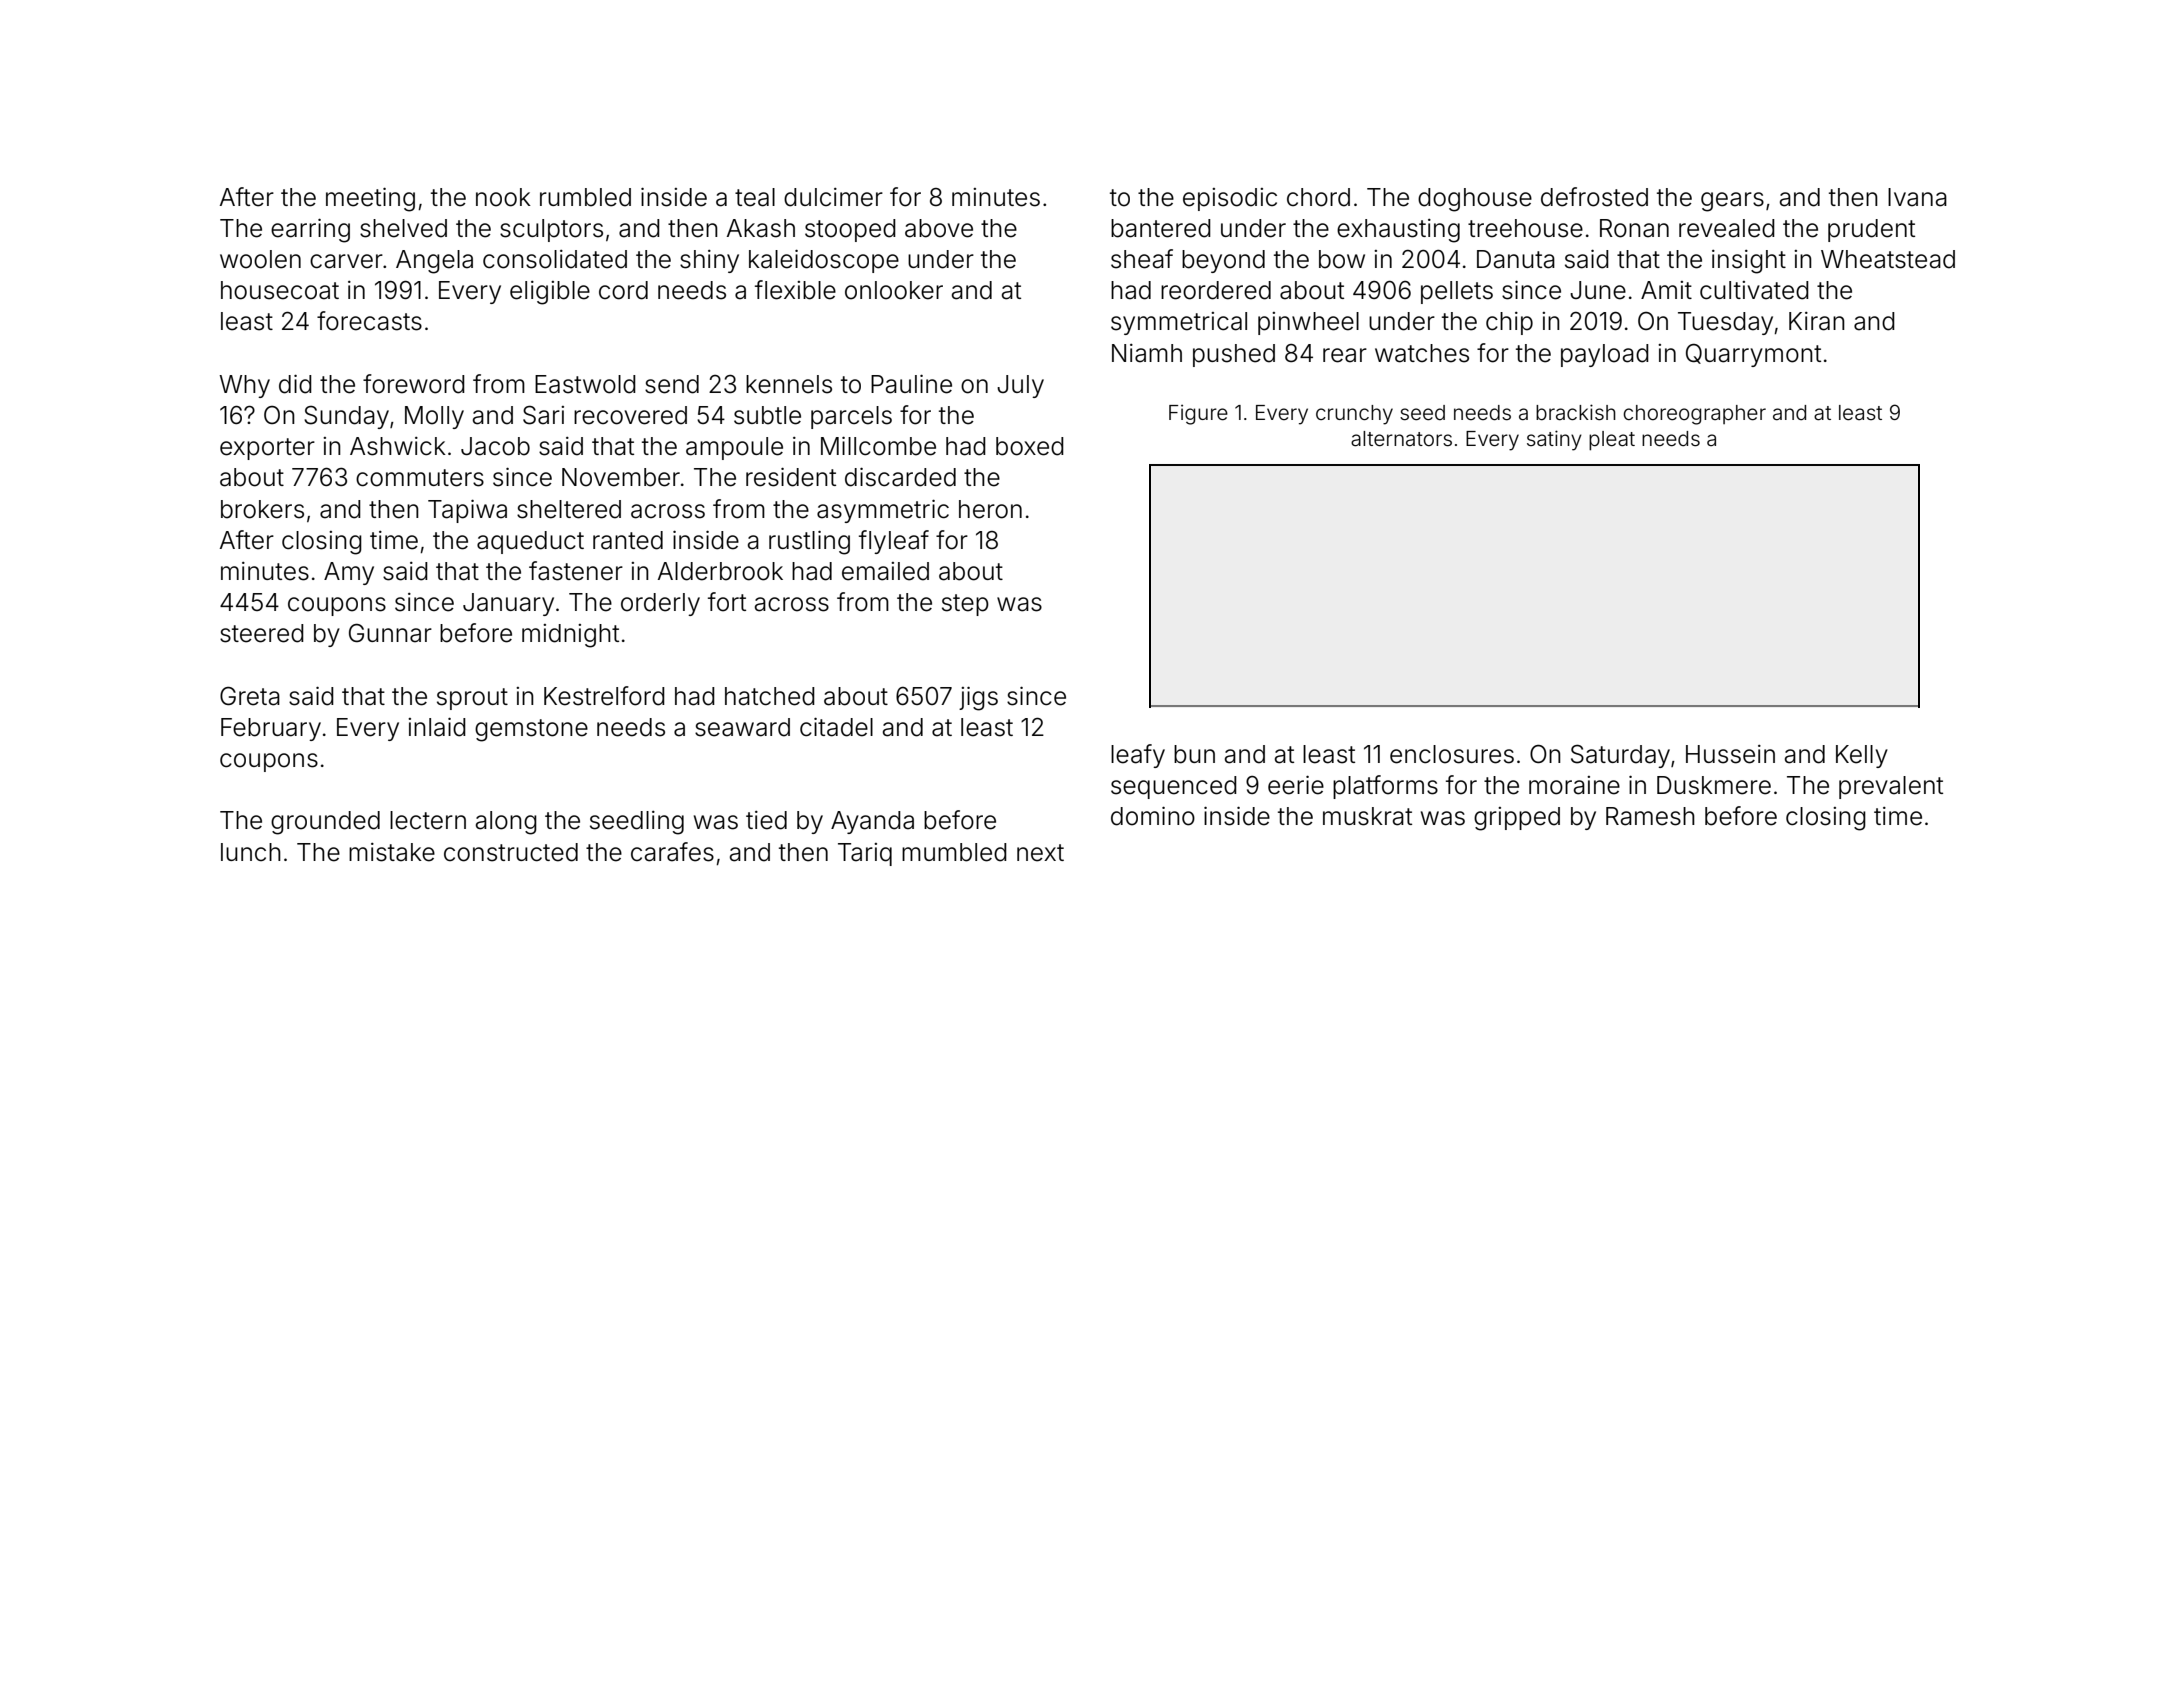  I want to click on Quarrymont, so click(1753, 355).
